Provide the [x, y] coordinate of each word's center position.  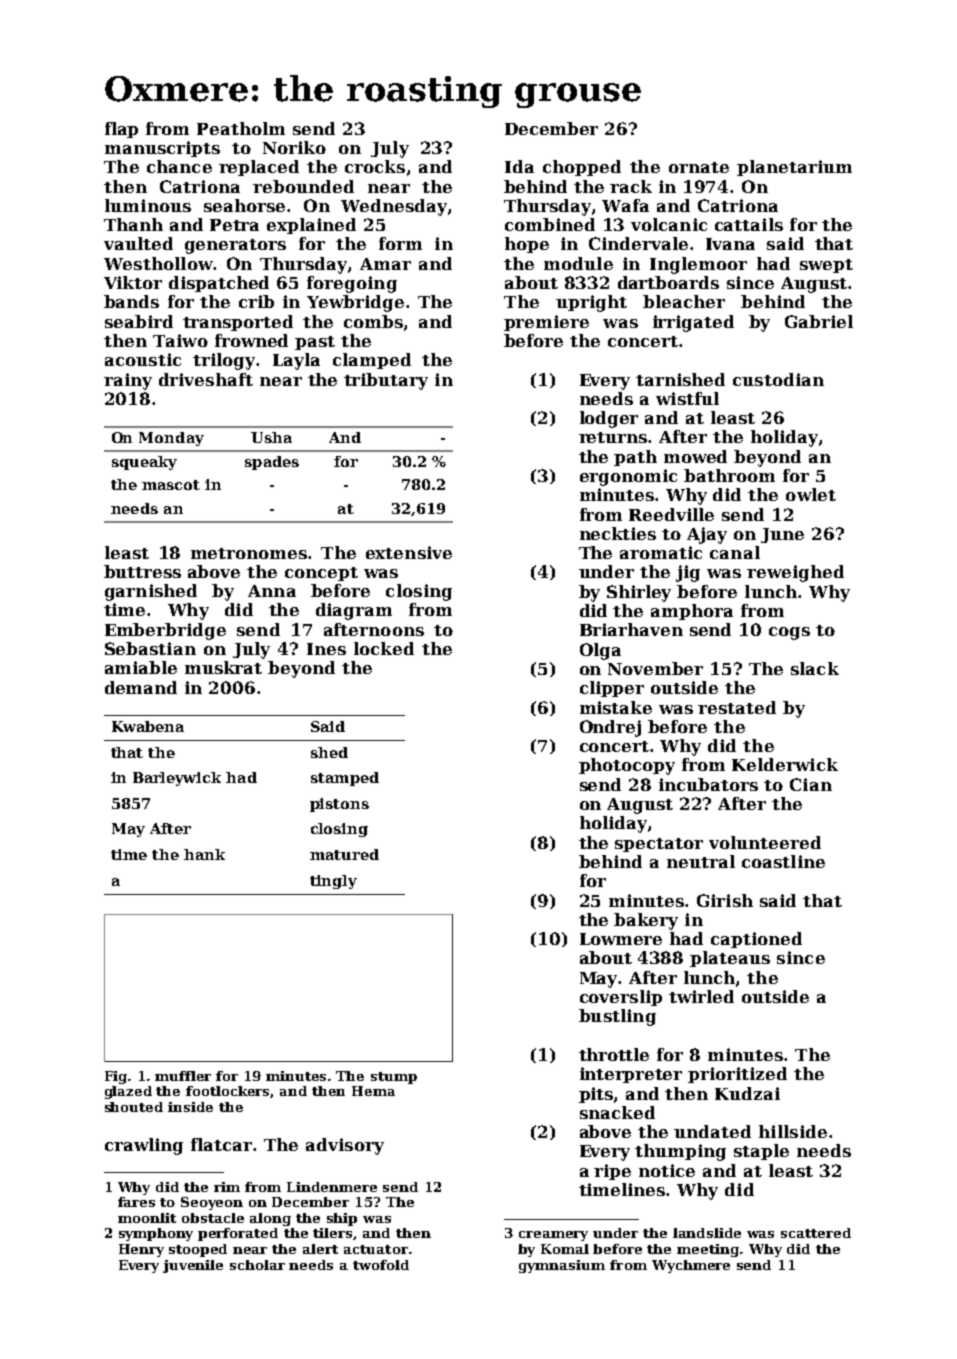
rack [631, 186]
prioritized [737, 1075]
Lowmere [621, 939]
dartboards [668, 282]
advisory [345, 1146]
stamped [345, 779]
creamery [553, 1236]
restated [737, 707]
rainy [128, 381]
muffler [183, 1076]
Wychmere [691, 1266]
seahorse [244, 205]
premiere [546, 323]
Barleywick [177, 779]
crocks [375, 166]
